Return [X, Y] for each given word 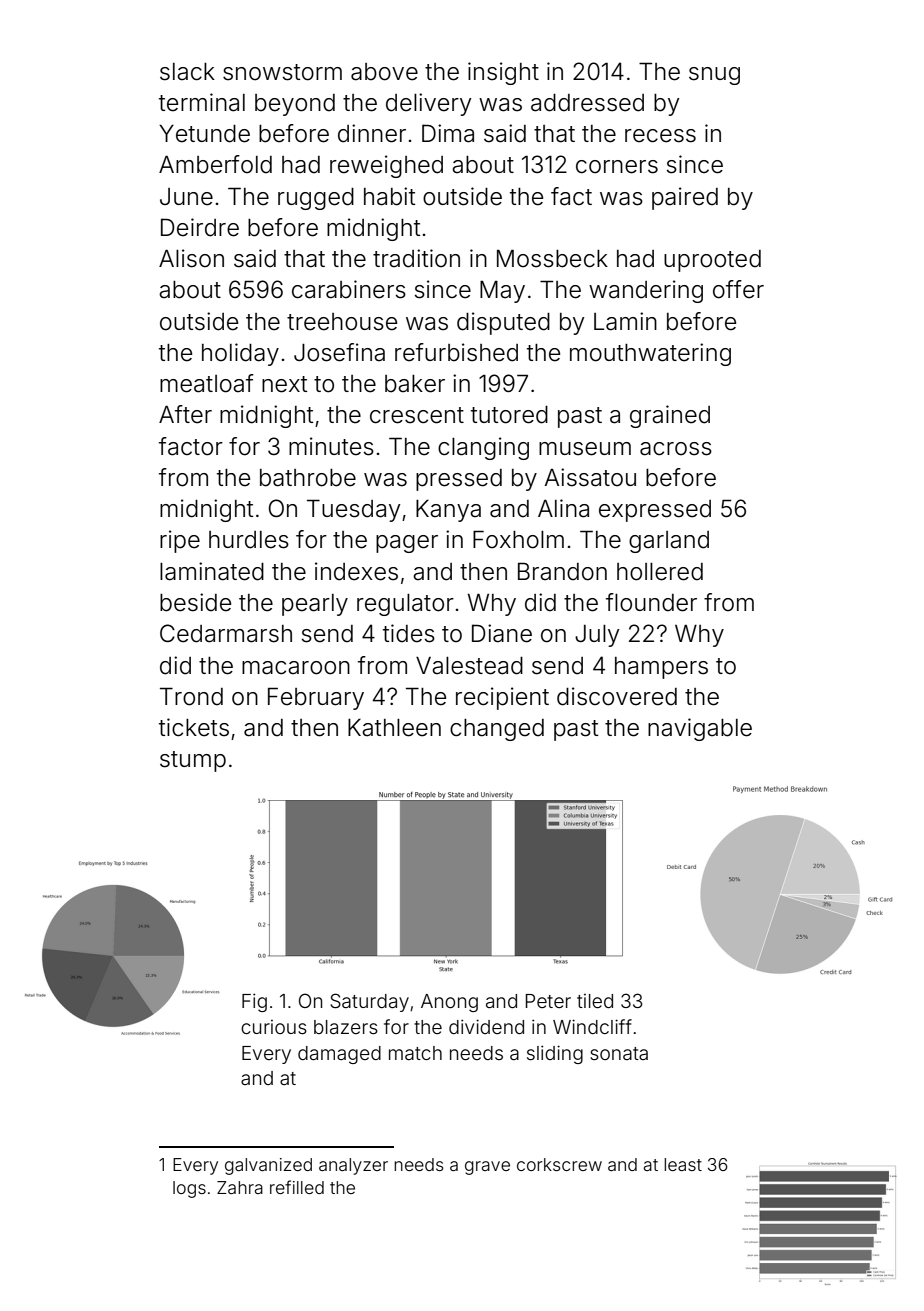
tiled [595, 1001]
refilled [297, 1187]
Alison [191, 258]
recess [660, 136]
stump [193, 761]
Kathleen [394, 728]
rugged [316, 199]
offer [738, 289]
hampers [661, 668]
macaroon [296, 668]
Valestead [469, 666]
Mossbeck [552, 258]
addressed [587, 103]
